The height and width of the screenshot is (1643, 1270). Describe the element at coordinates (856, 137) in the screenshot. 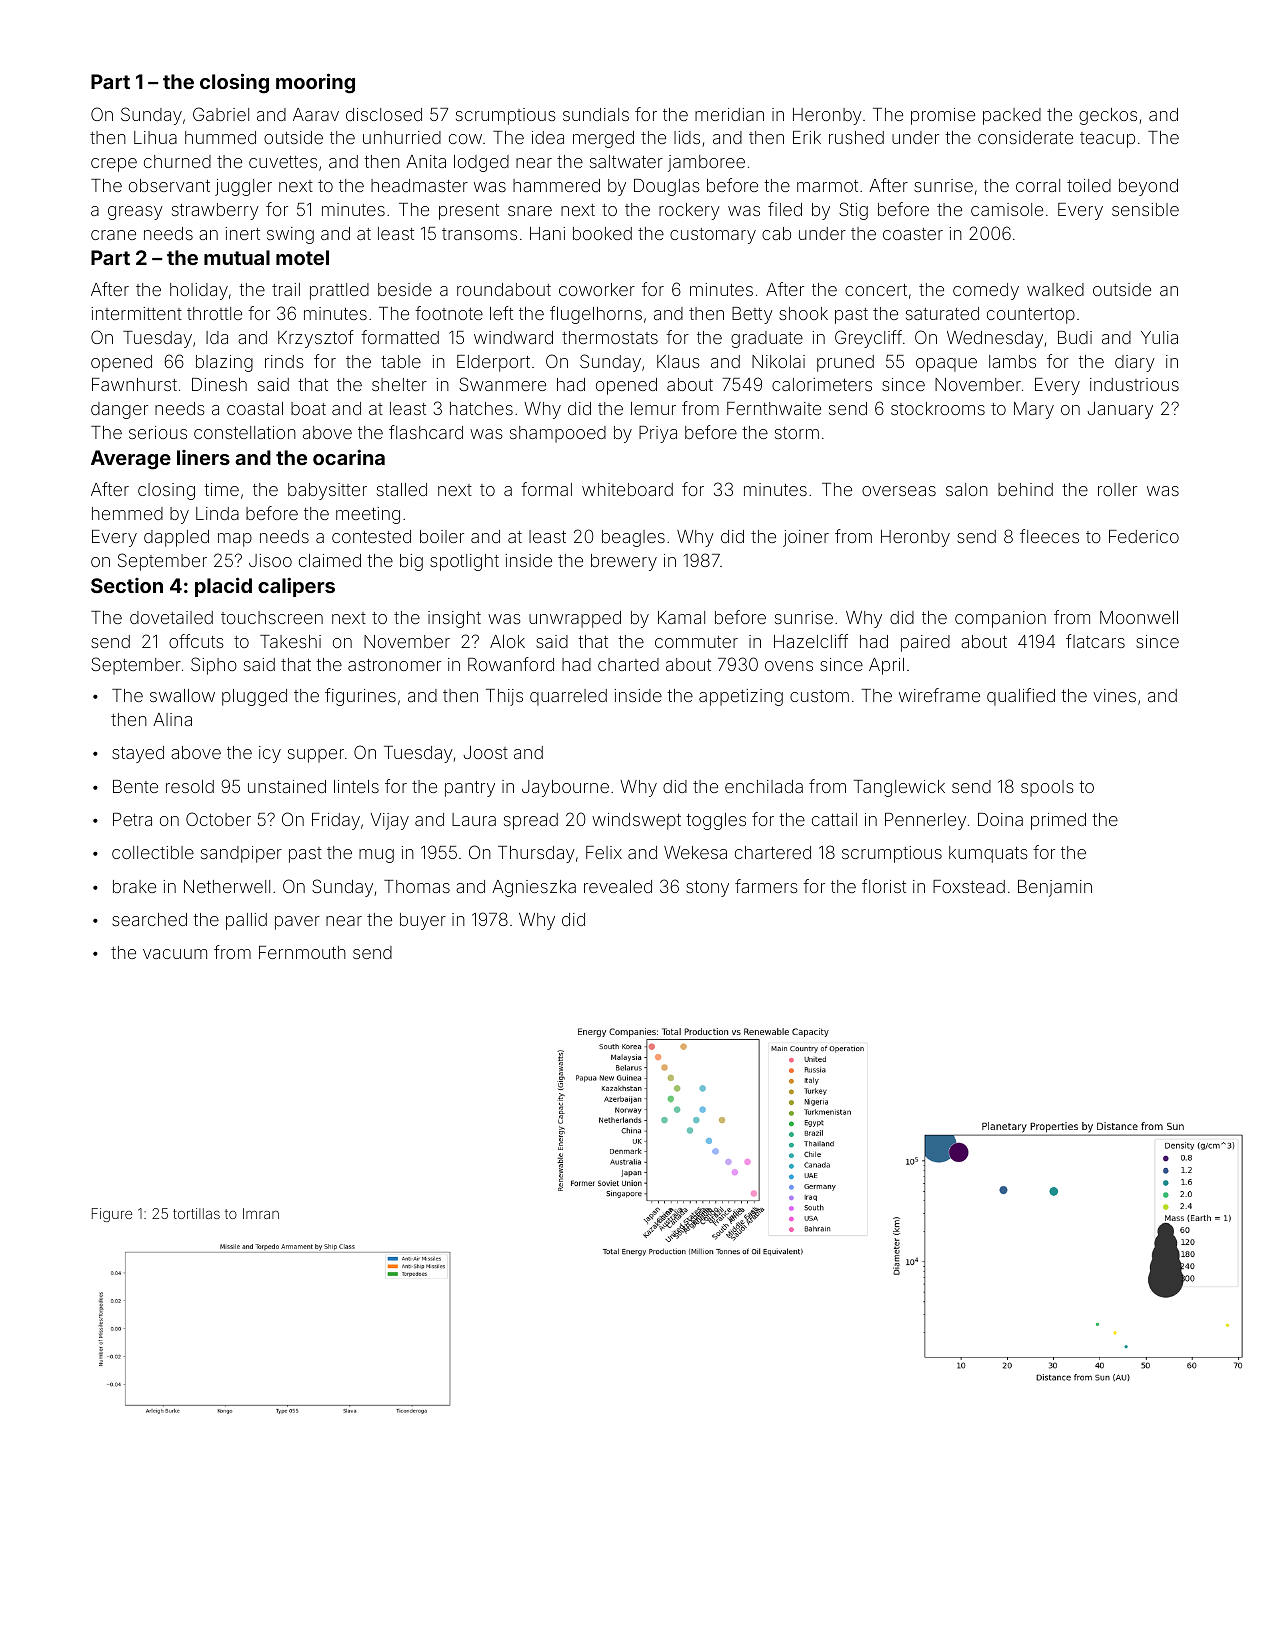

I see `rushed` at that location.
